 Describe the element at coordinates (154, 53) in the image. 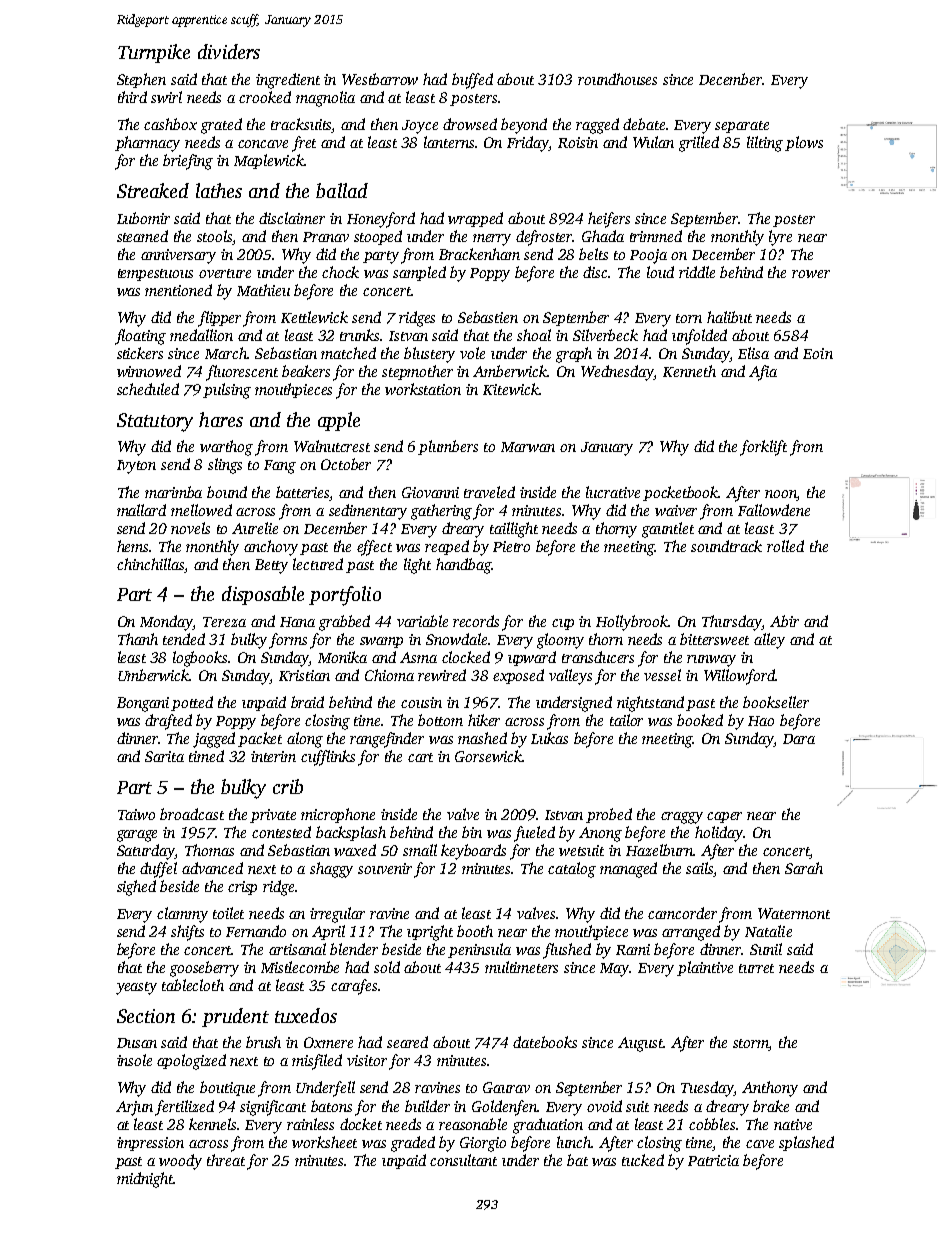

I see `Turnpike` at that location.
